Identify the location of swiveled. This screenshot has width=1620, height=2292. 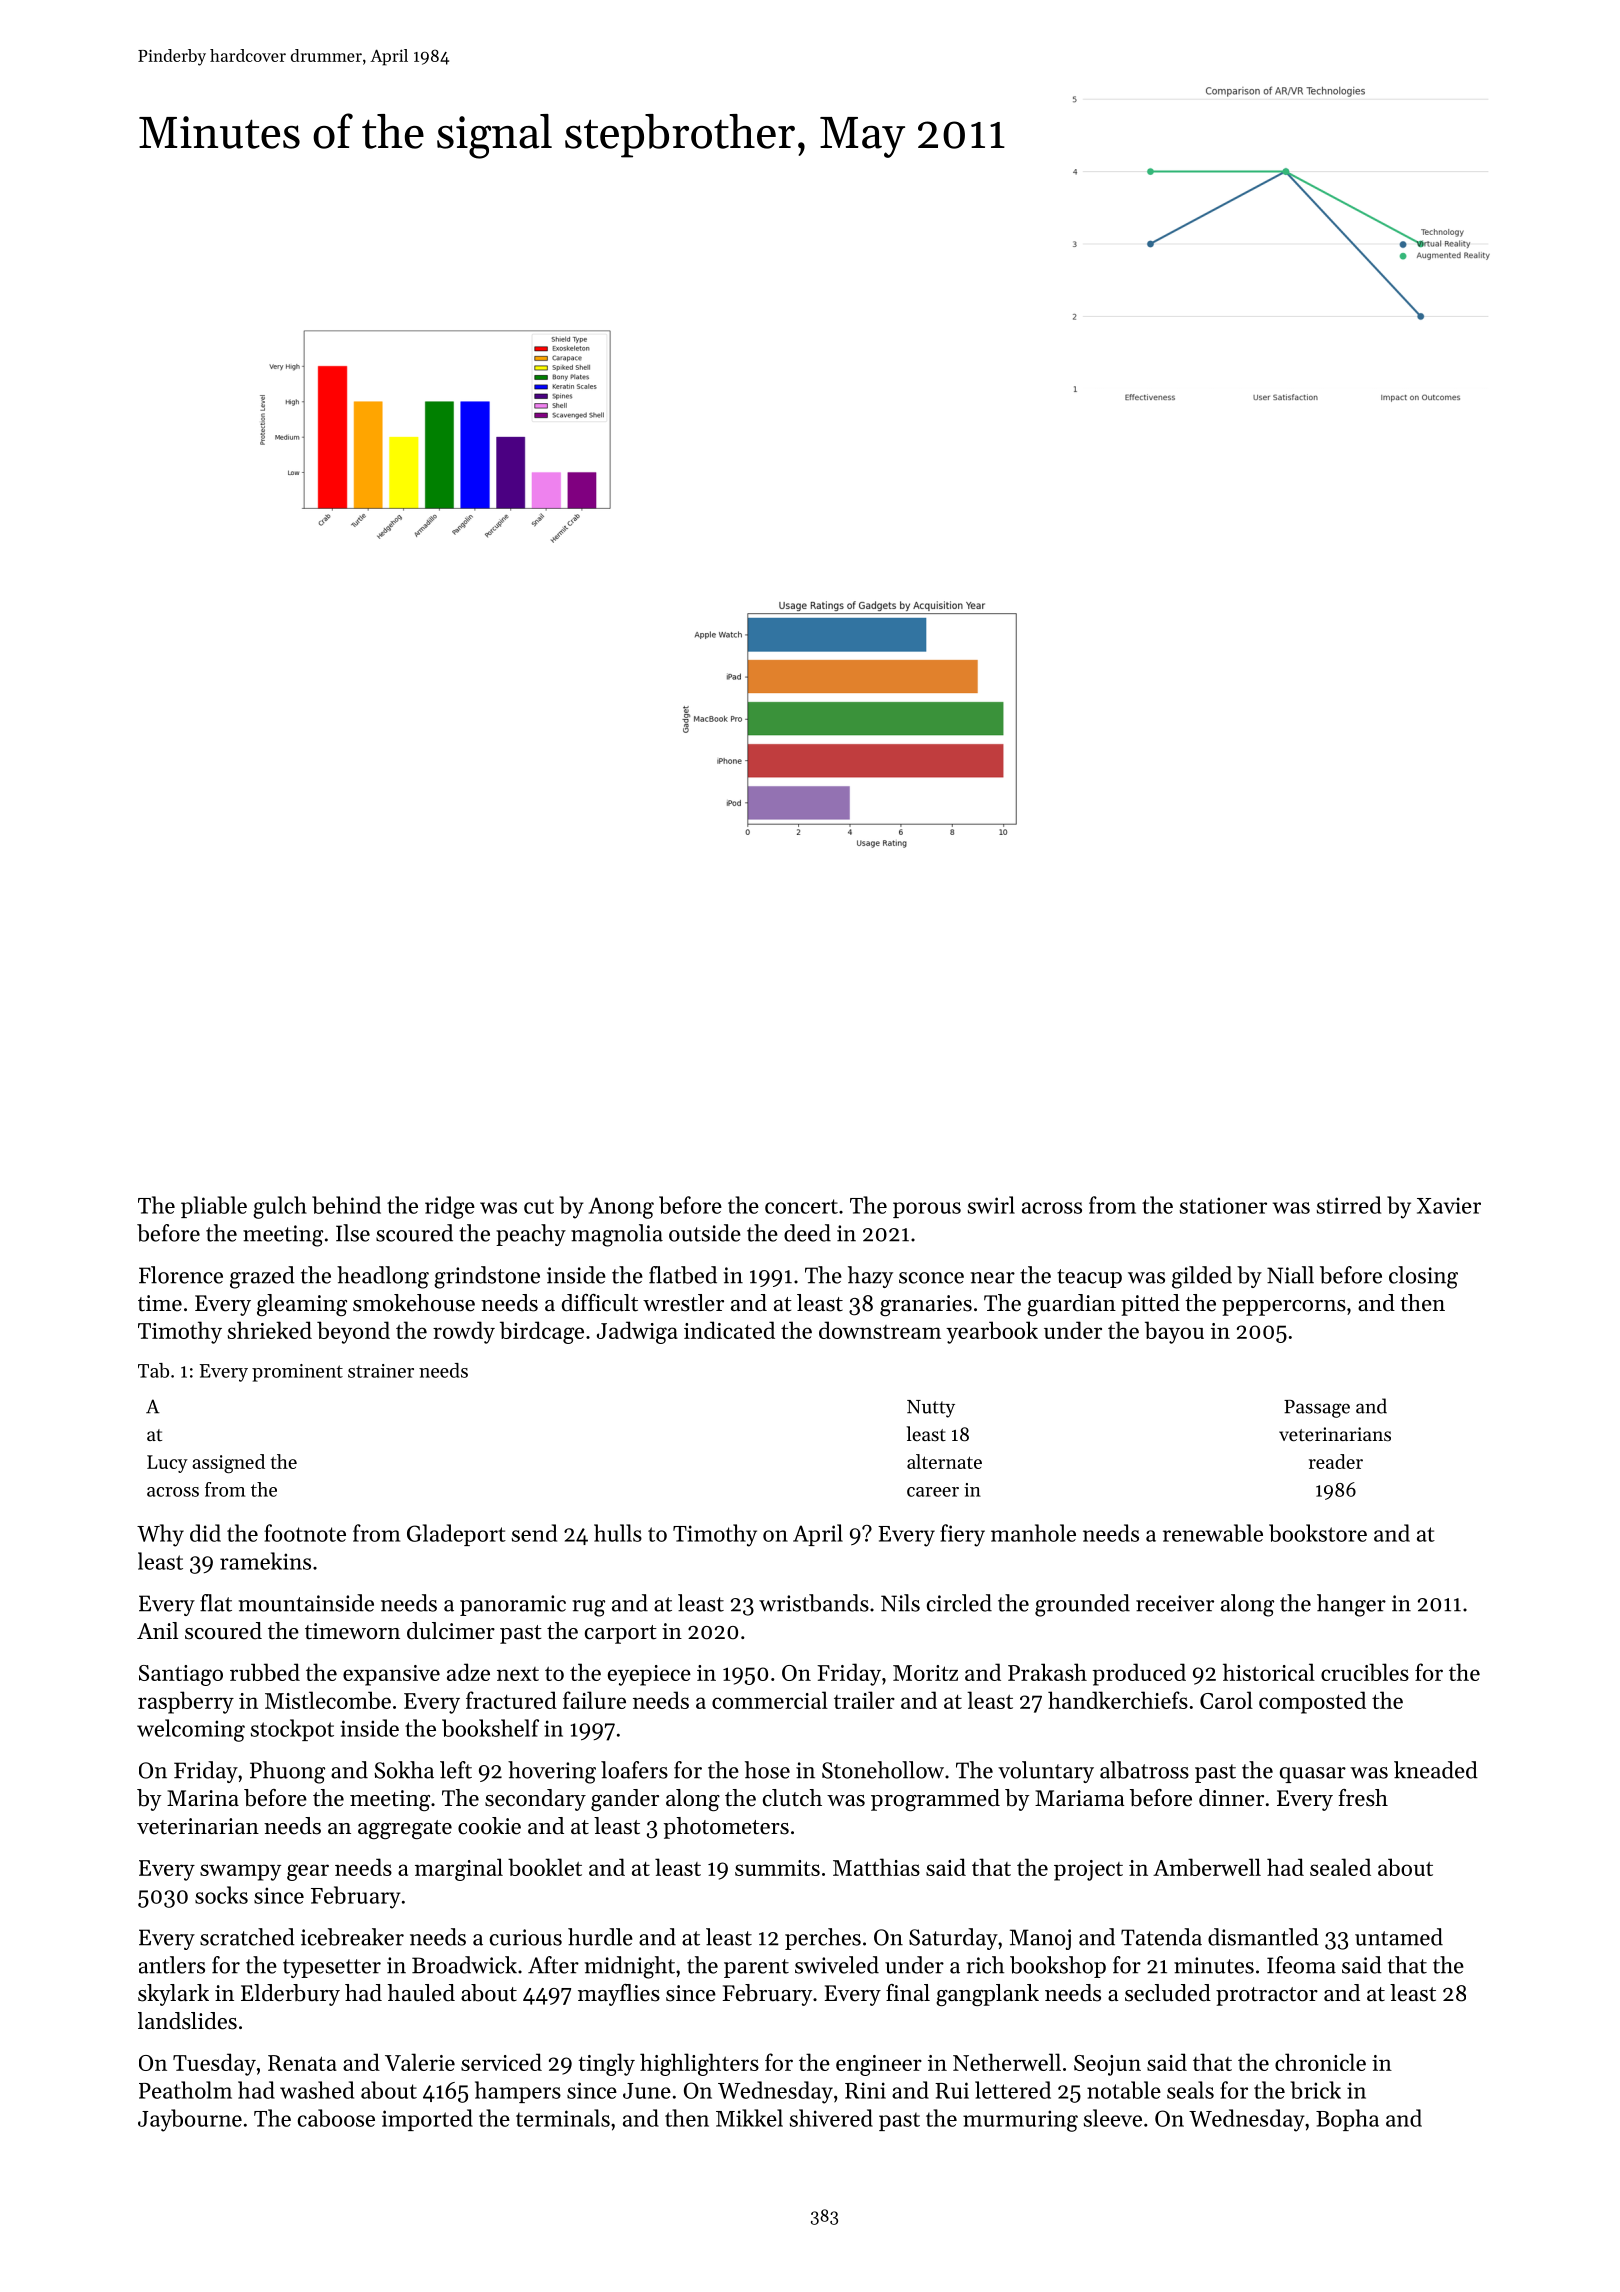
(837, 1965).
